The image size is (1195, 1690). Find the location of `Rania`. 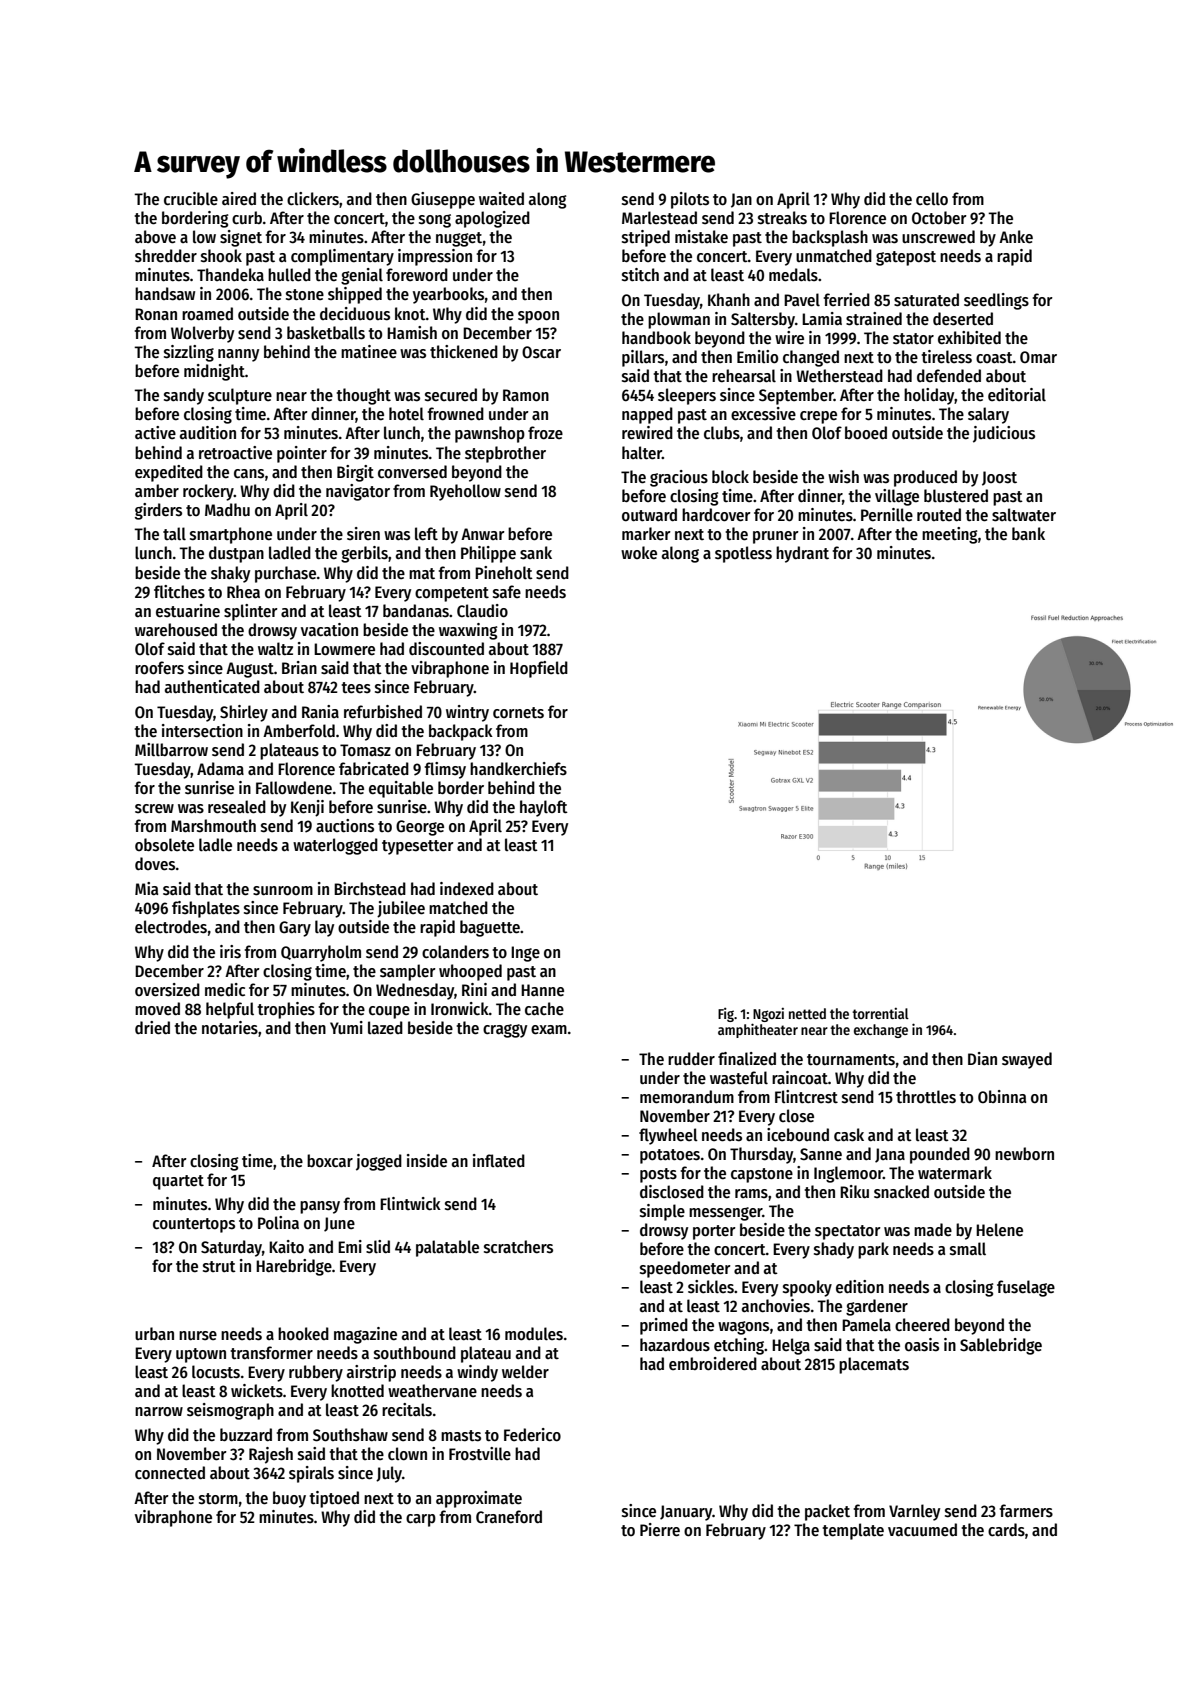

Rania is located at coordinates (320, 711).
